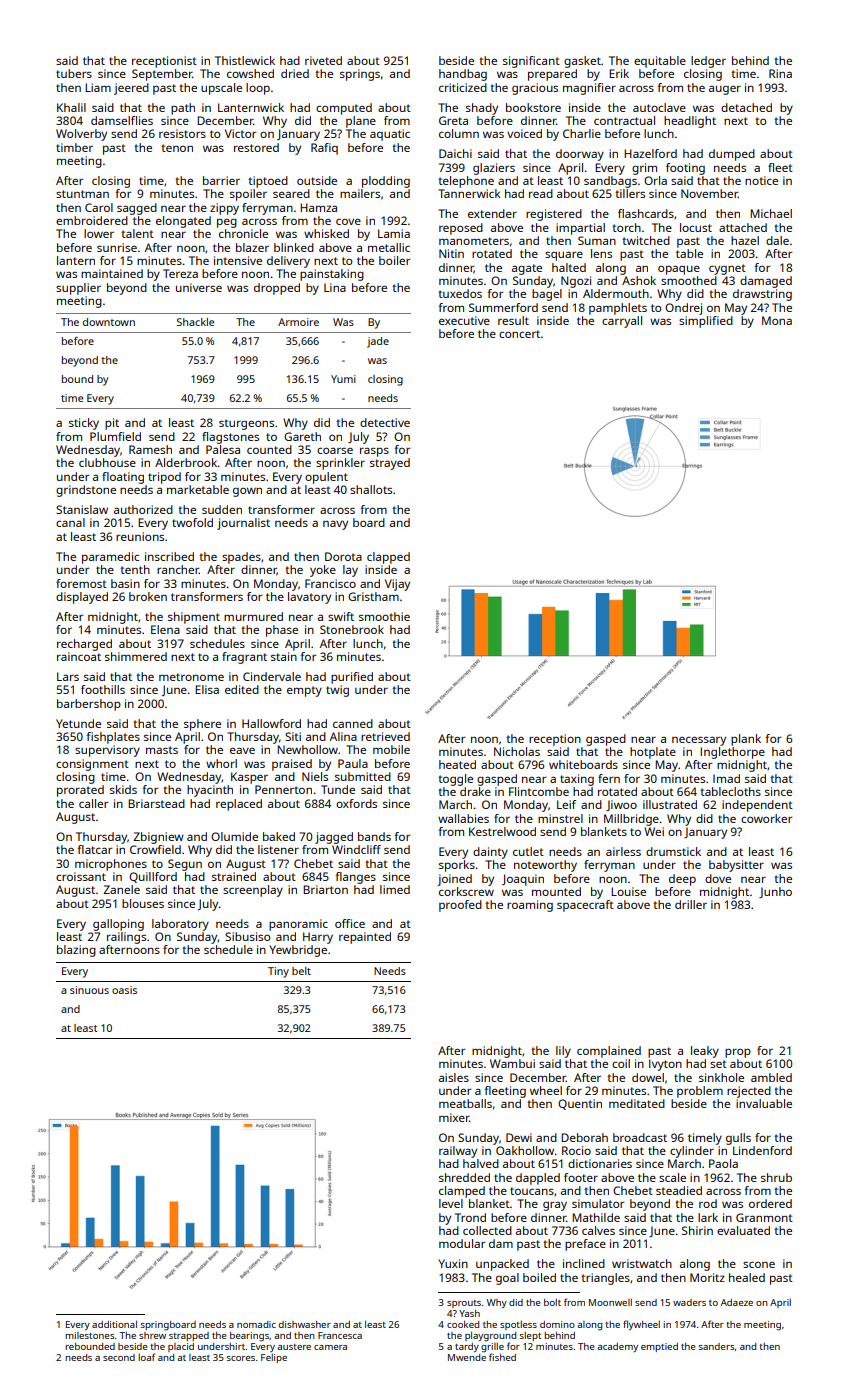 The height and width of the page is (1400, 849). What do you see at coordinates (84, 424) in the page?
I see `sticky` at bounding box center [84, 424].
